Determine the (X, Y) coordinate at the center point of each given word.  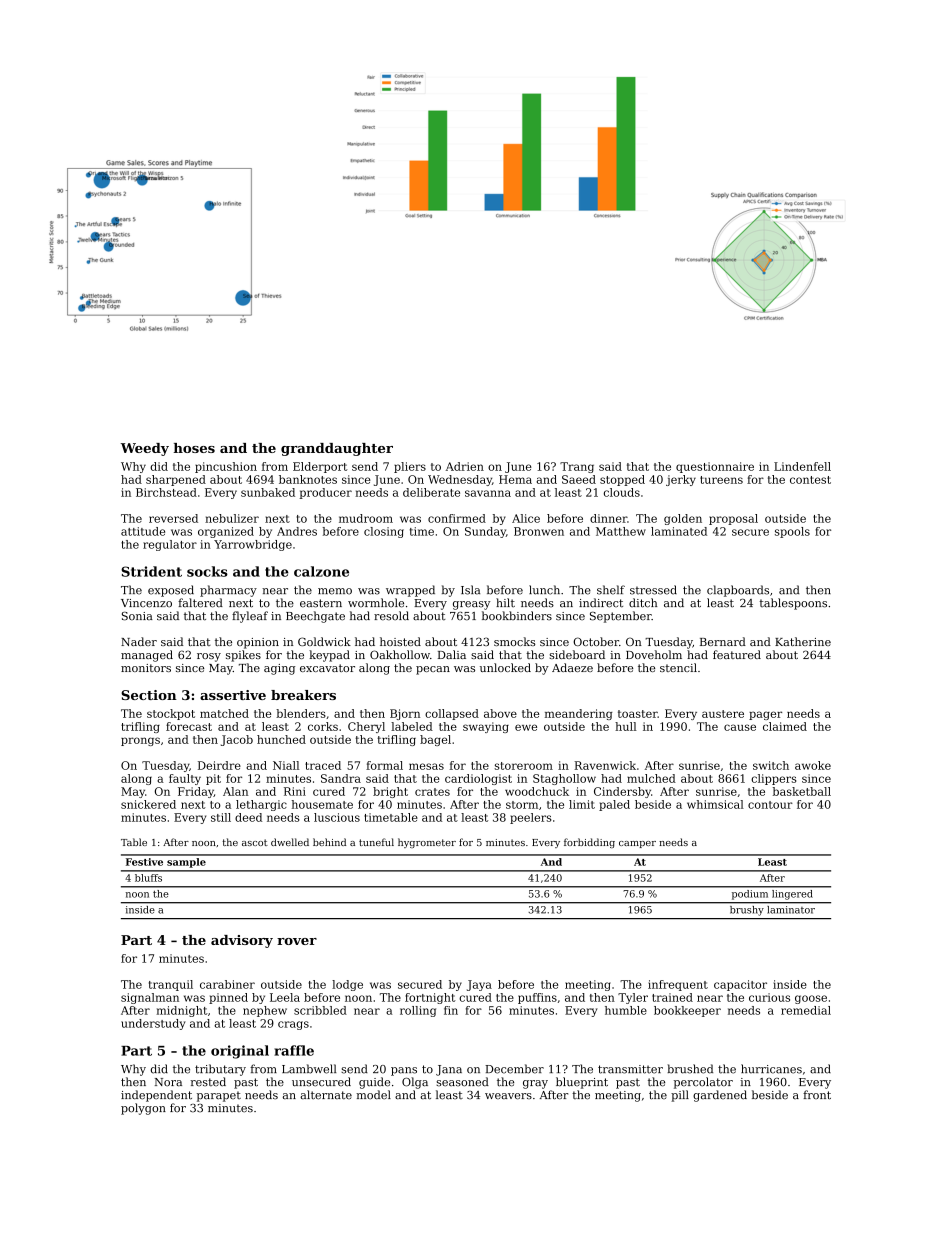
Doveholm (654, 654)
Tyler (633, 998)
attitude (143, 531)
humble (626, 1010)
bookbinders (517, 616)
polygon (143, 1109)
